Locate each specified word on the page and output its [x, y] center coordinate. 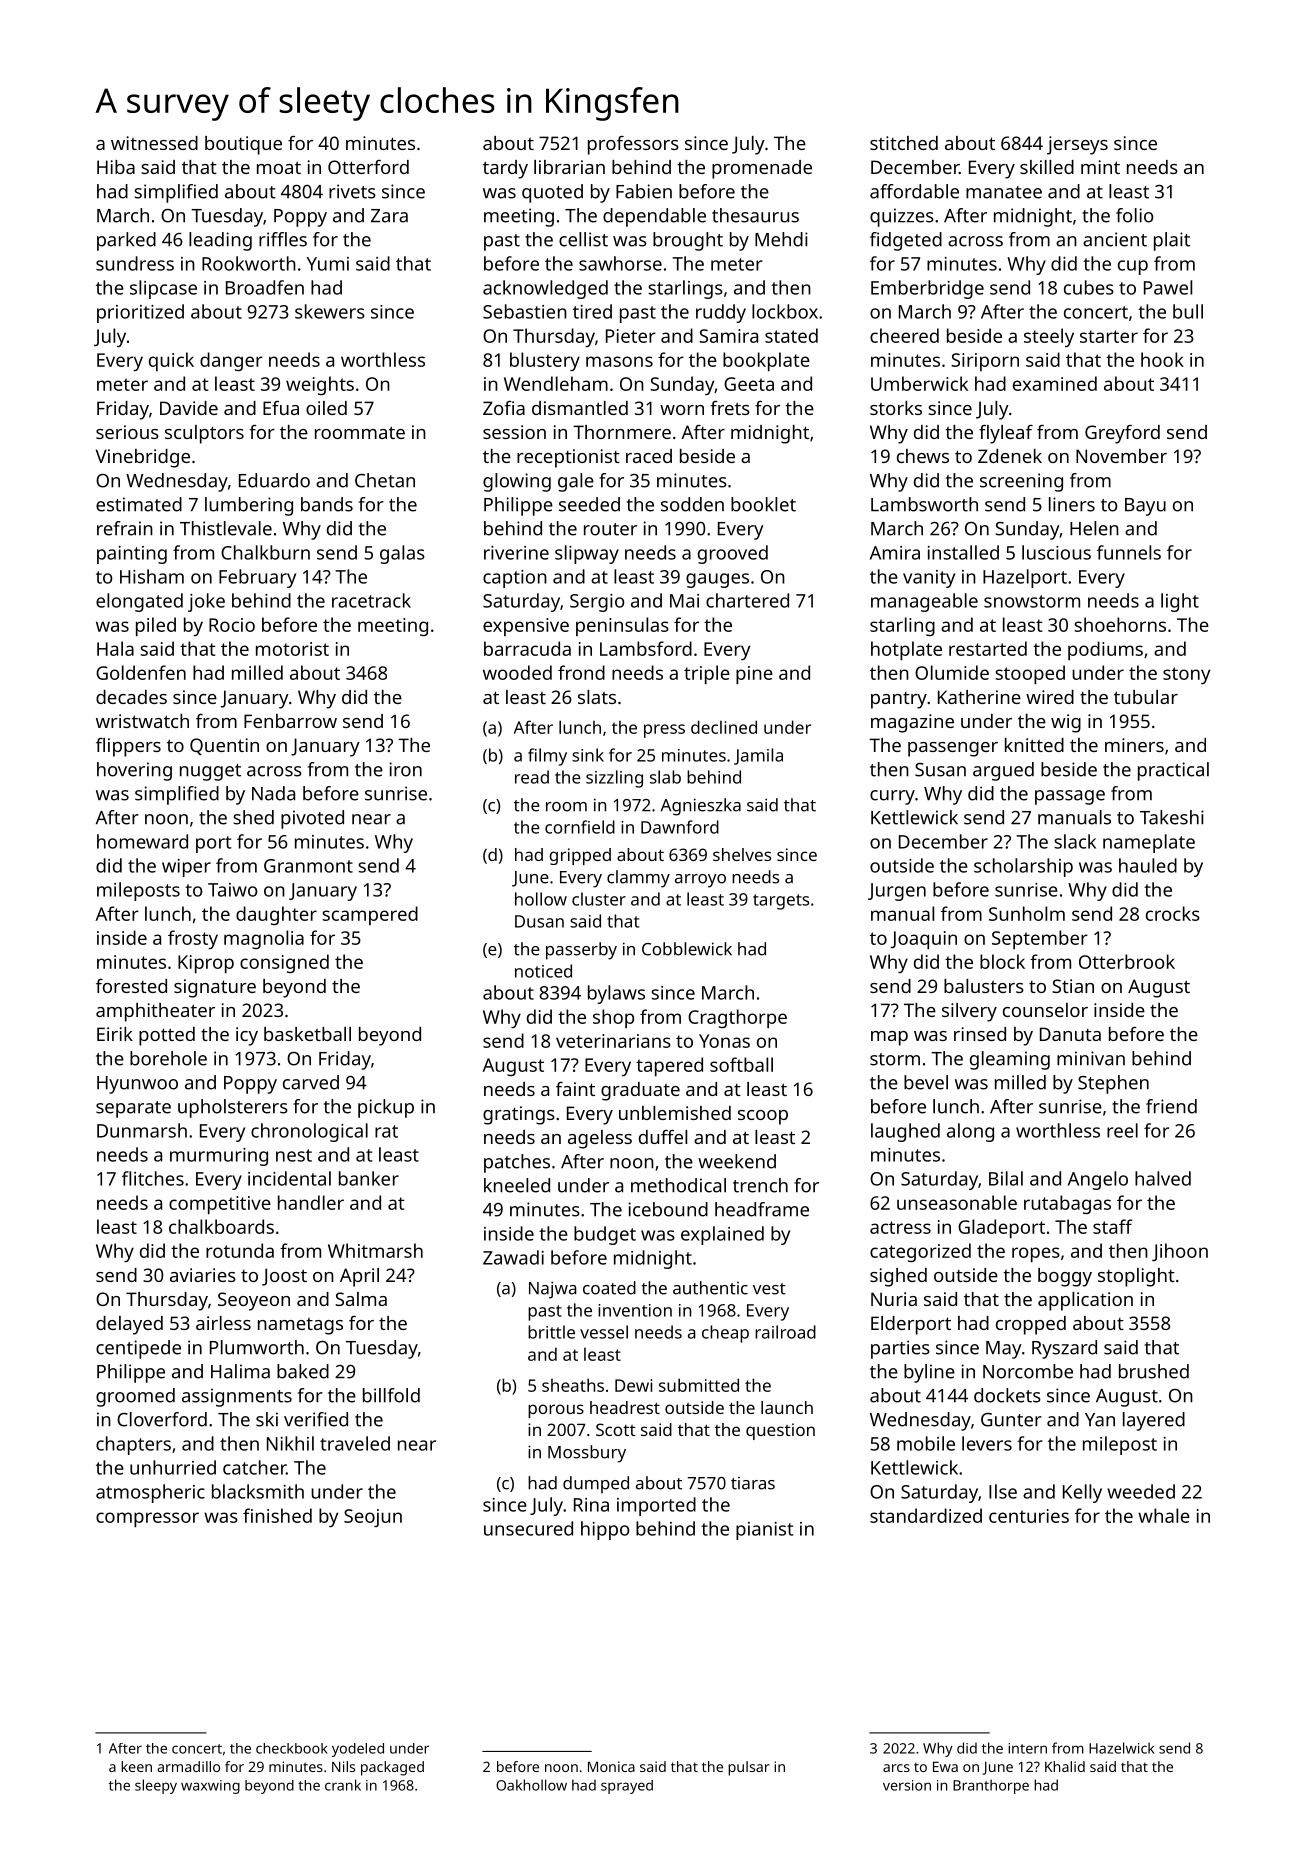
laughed [905, 1132]
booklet [763, 504]
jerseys [1077, 145]
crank [343, 1785]
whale [1164, 1515]
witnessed [154, 143]
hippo [605, 1530]
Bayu [1145, 507]
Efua [281, 408]
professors [633, 145]
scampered [370, 915]
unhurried [173, 1467]
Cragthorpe [737, 1018]
